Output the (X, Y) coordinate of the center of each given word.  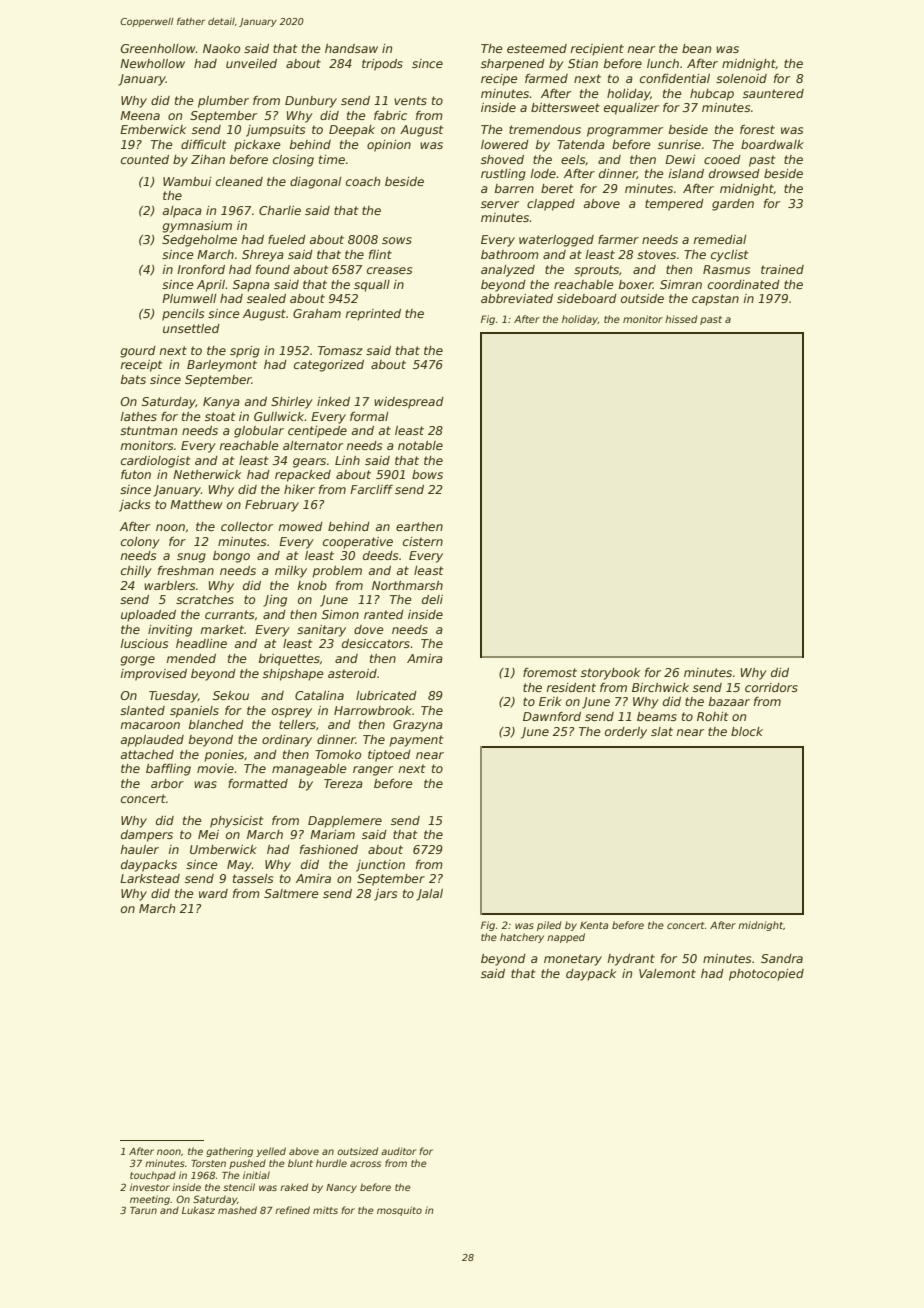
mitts (325, 1210)
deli (432, 599)
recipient (597, 50)
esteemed (537, 48)
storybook (610, 674)
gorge (137, 661)
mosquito (399, 1211)
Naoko (221, 48)
